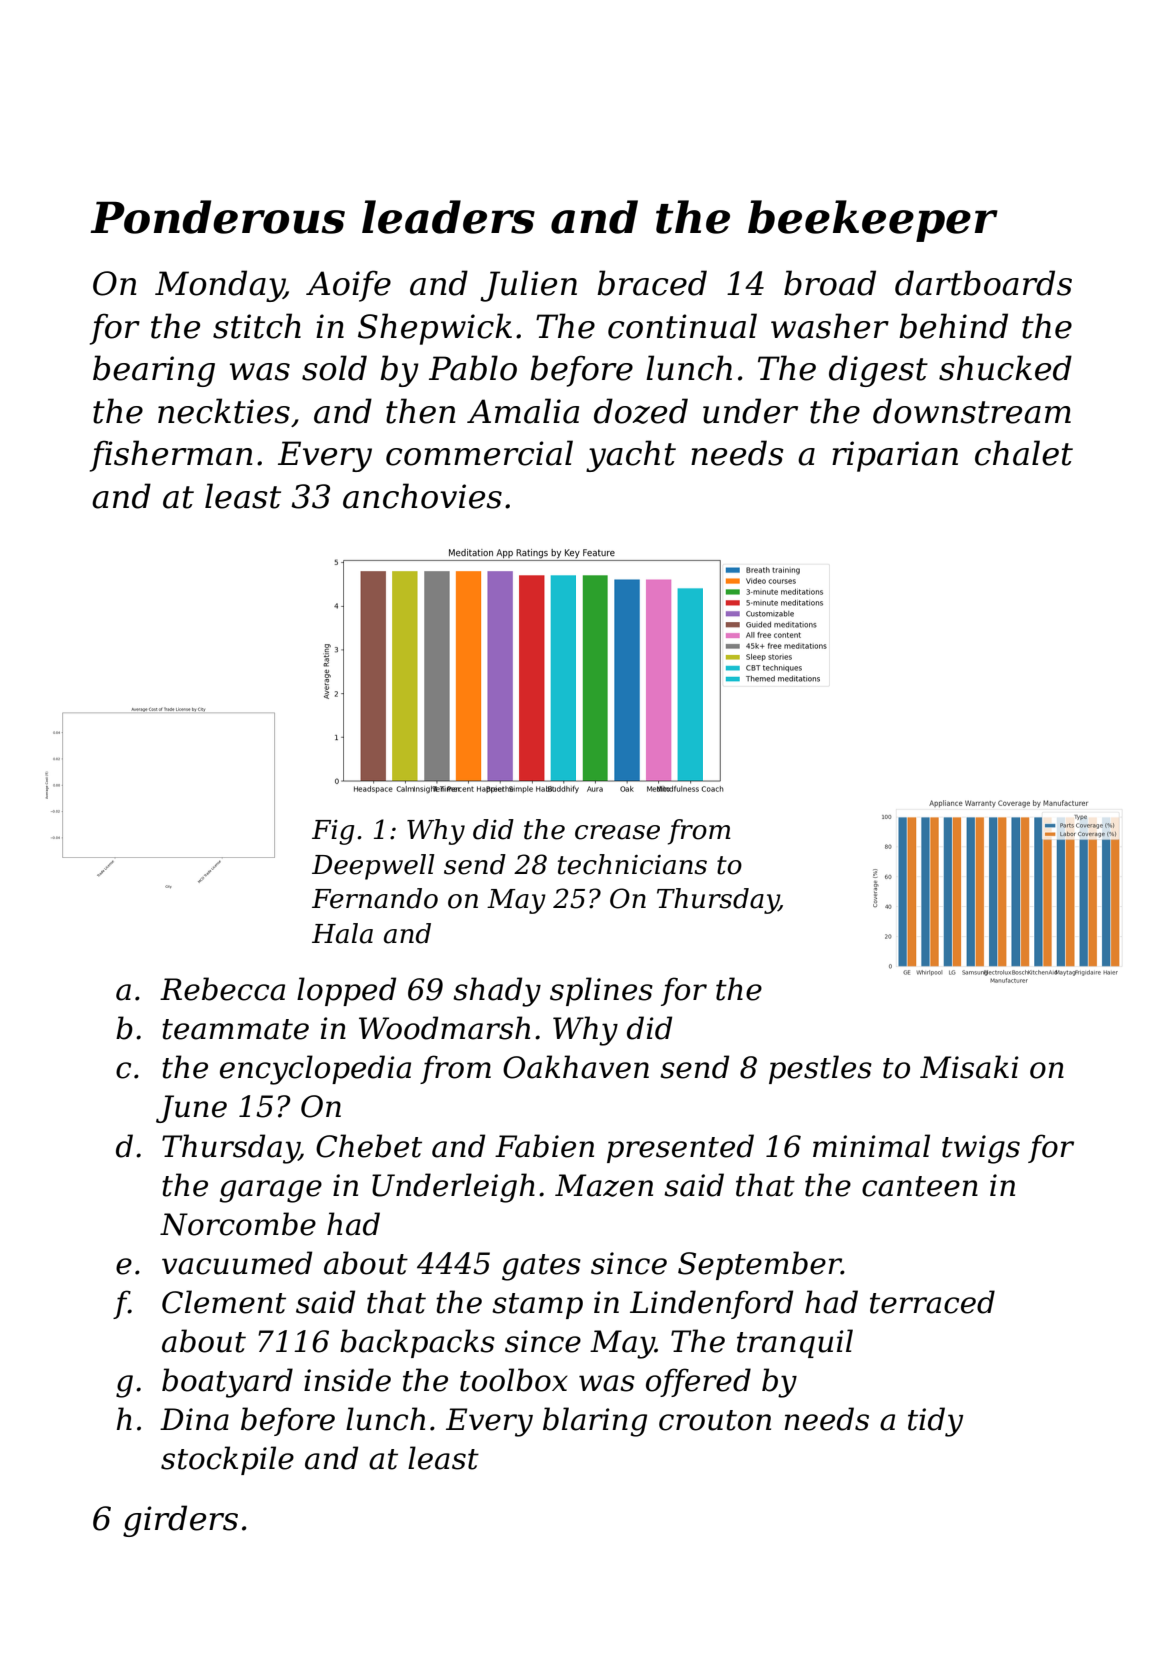  Describe the element at coordinates (895, 456) in the image. I see `riparian` at that location.
